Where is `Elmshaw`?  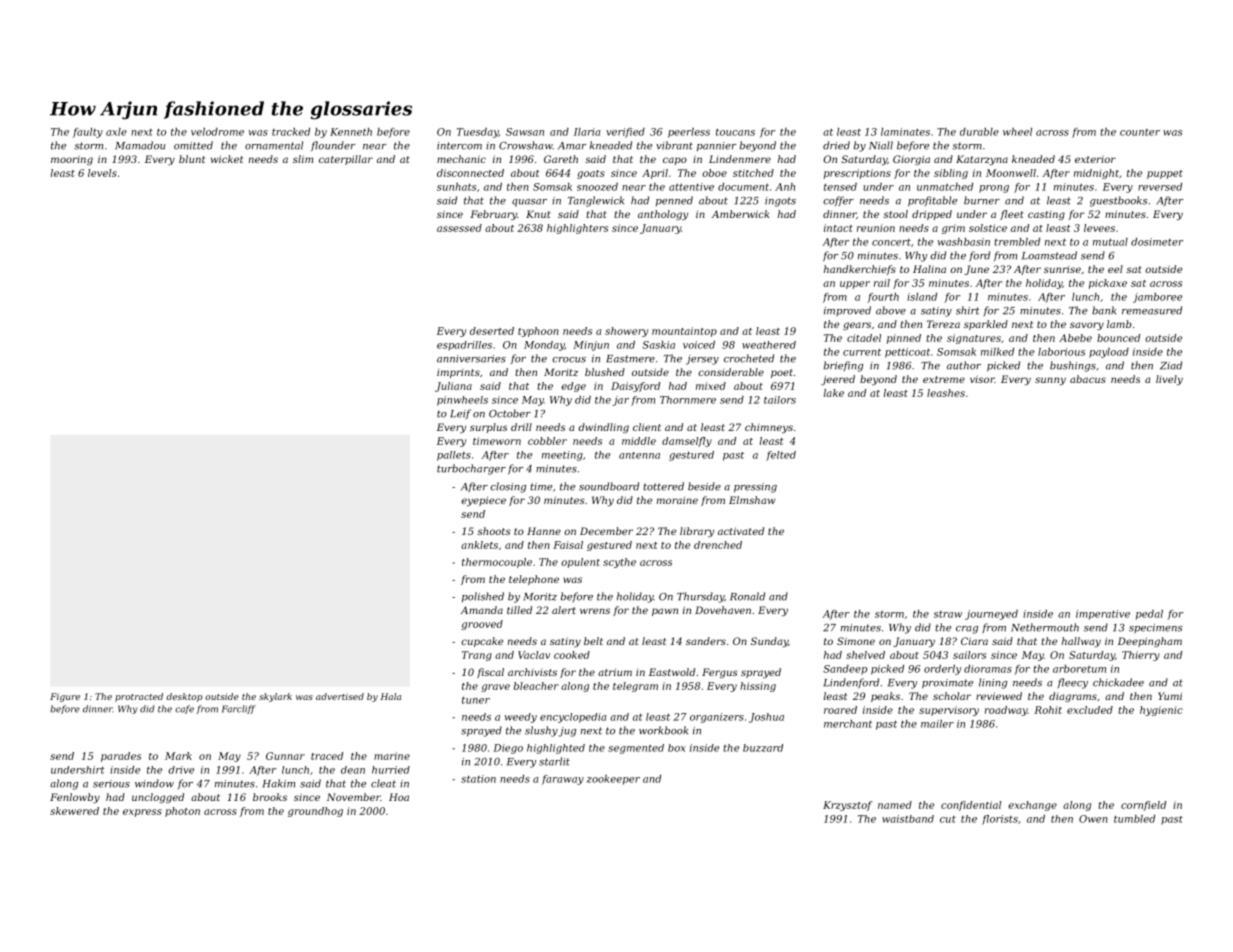
Elmshaw is located at coordinates (752, 500).
